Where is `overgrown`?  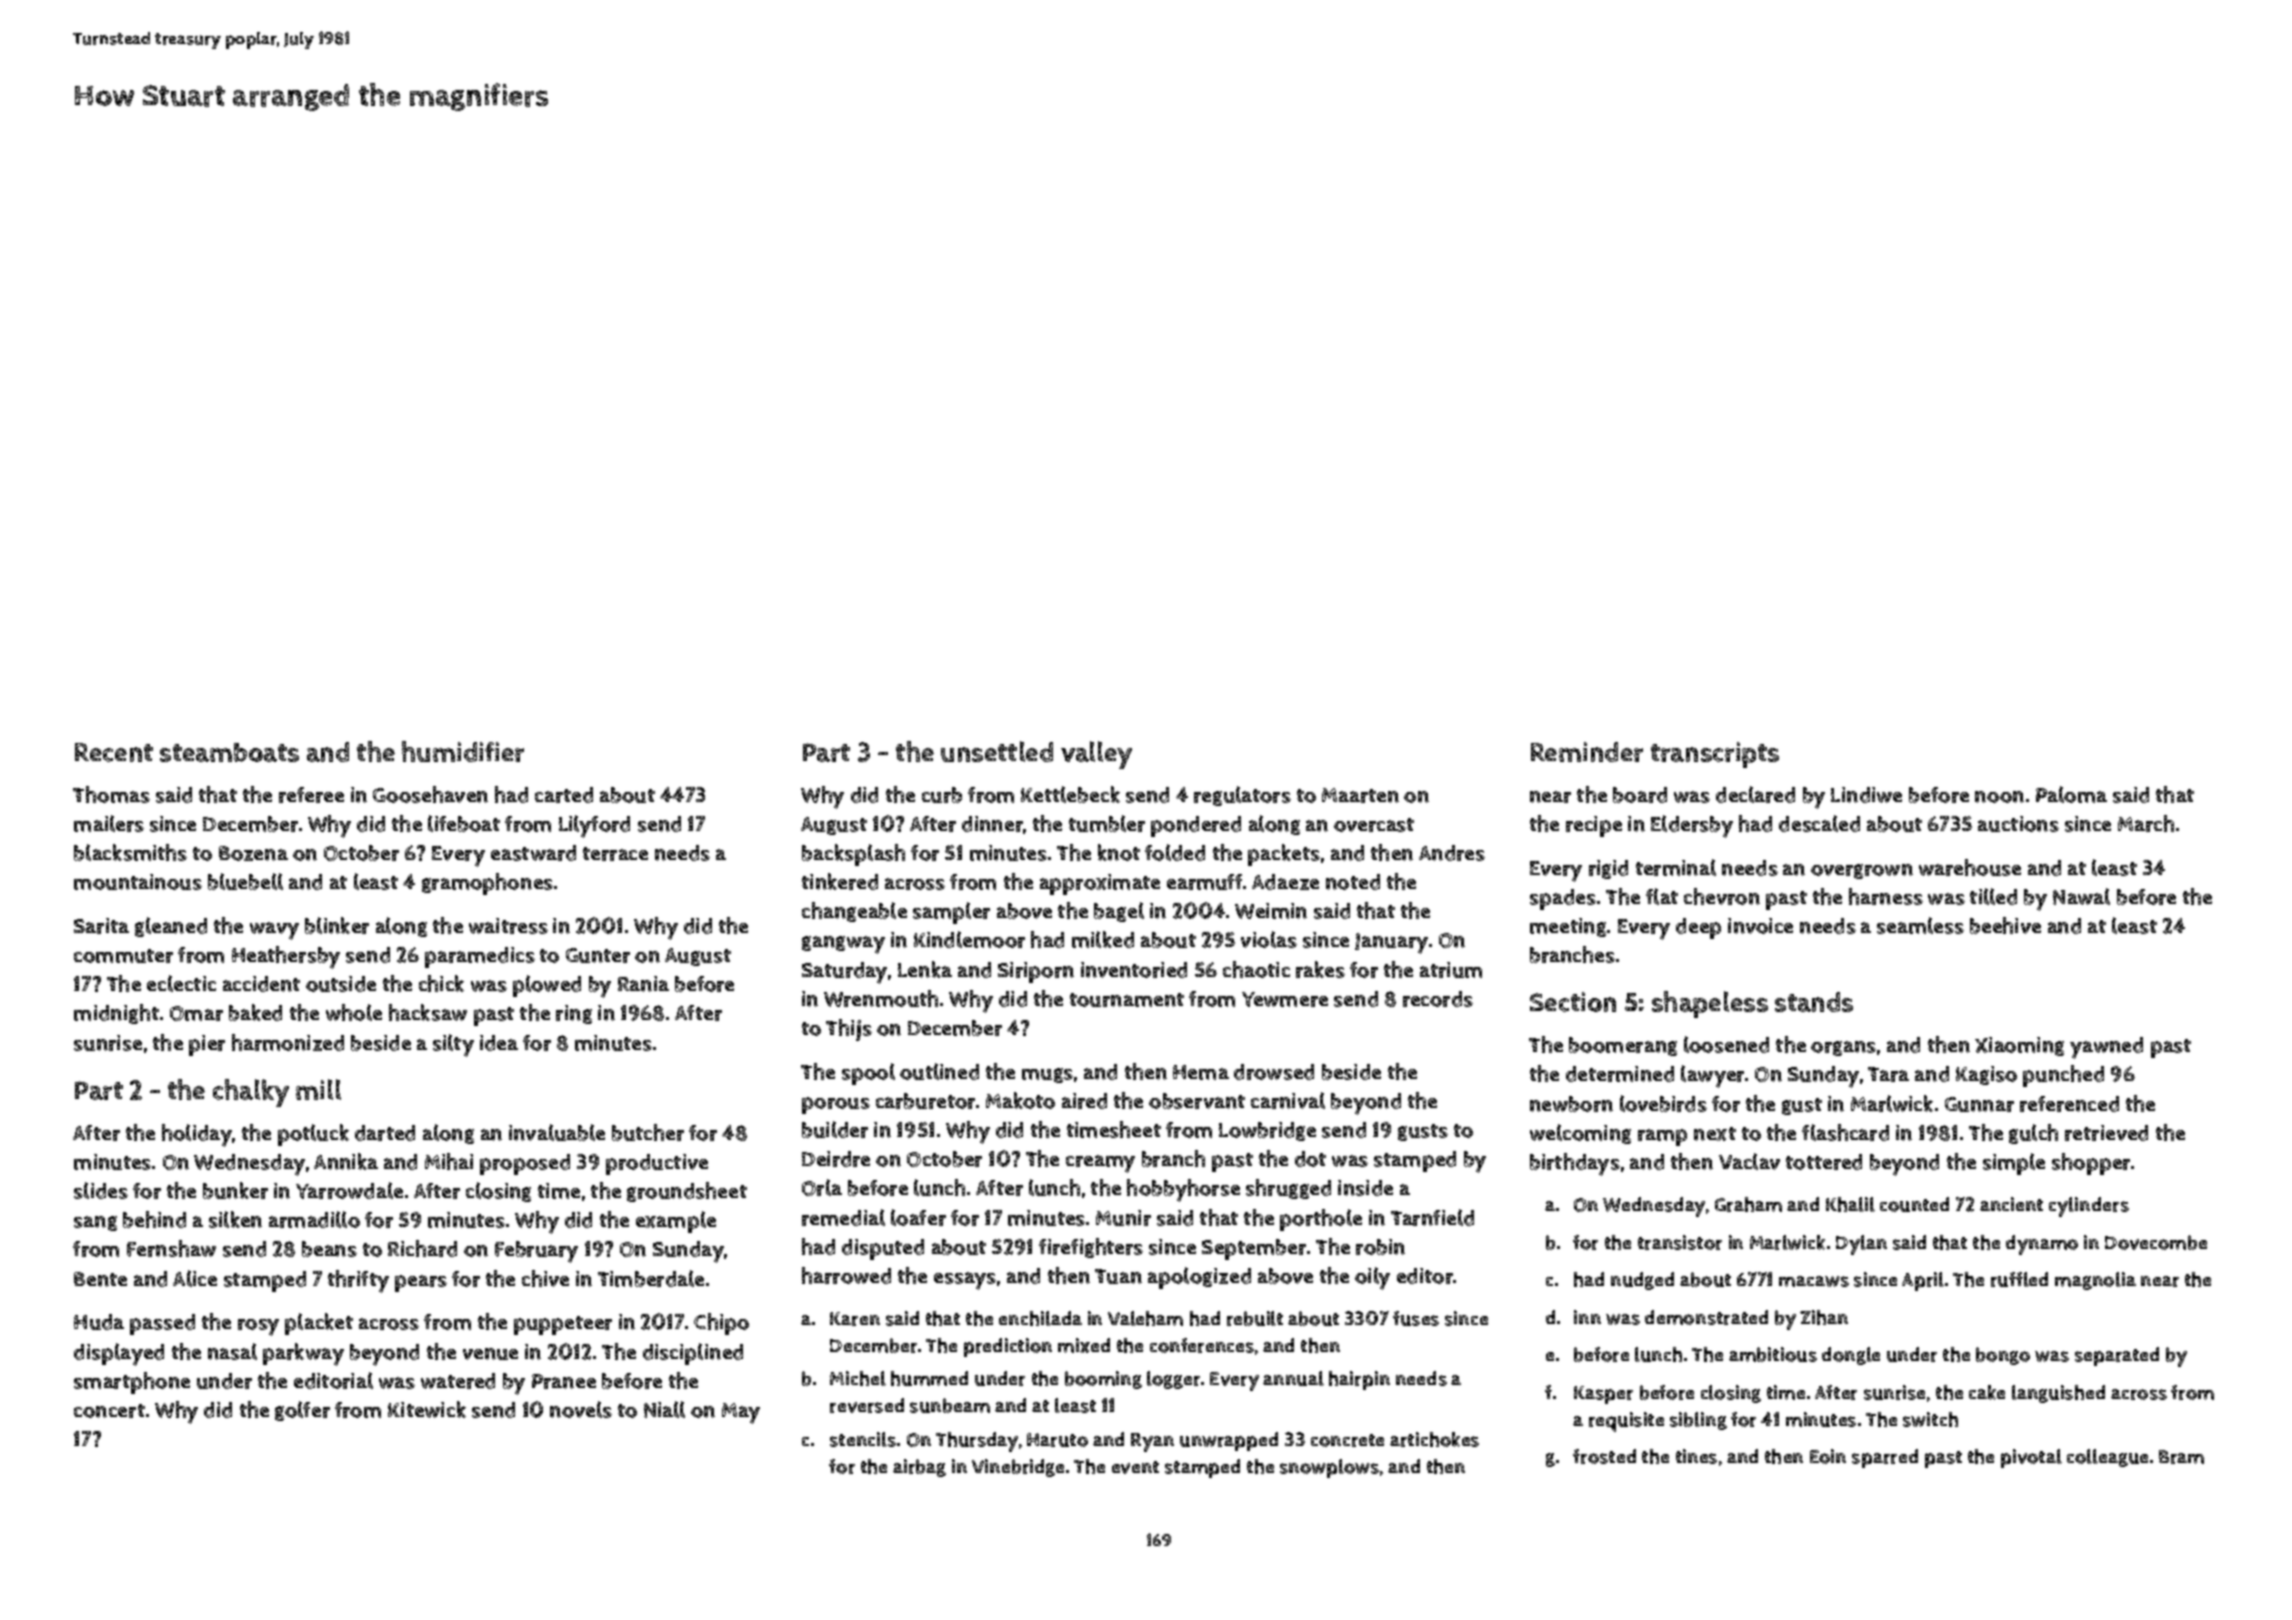
overgrown is located at coordinates (1862, 871).
